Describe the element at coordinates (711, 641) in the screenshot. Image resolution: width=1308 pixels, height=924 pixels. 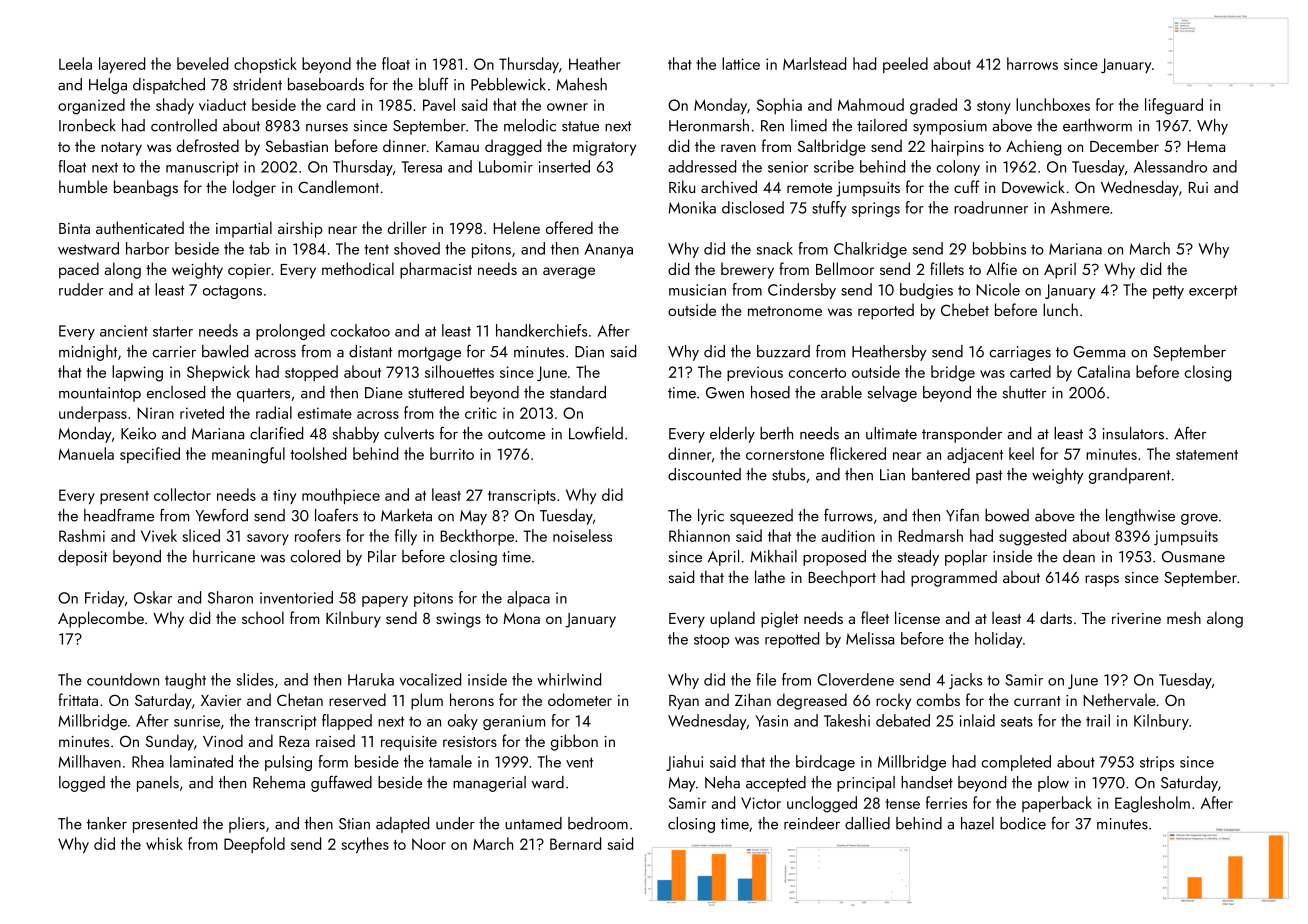
I see `stoop` at that location.
